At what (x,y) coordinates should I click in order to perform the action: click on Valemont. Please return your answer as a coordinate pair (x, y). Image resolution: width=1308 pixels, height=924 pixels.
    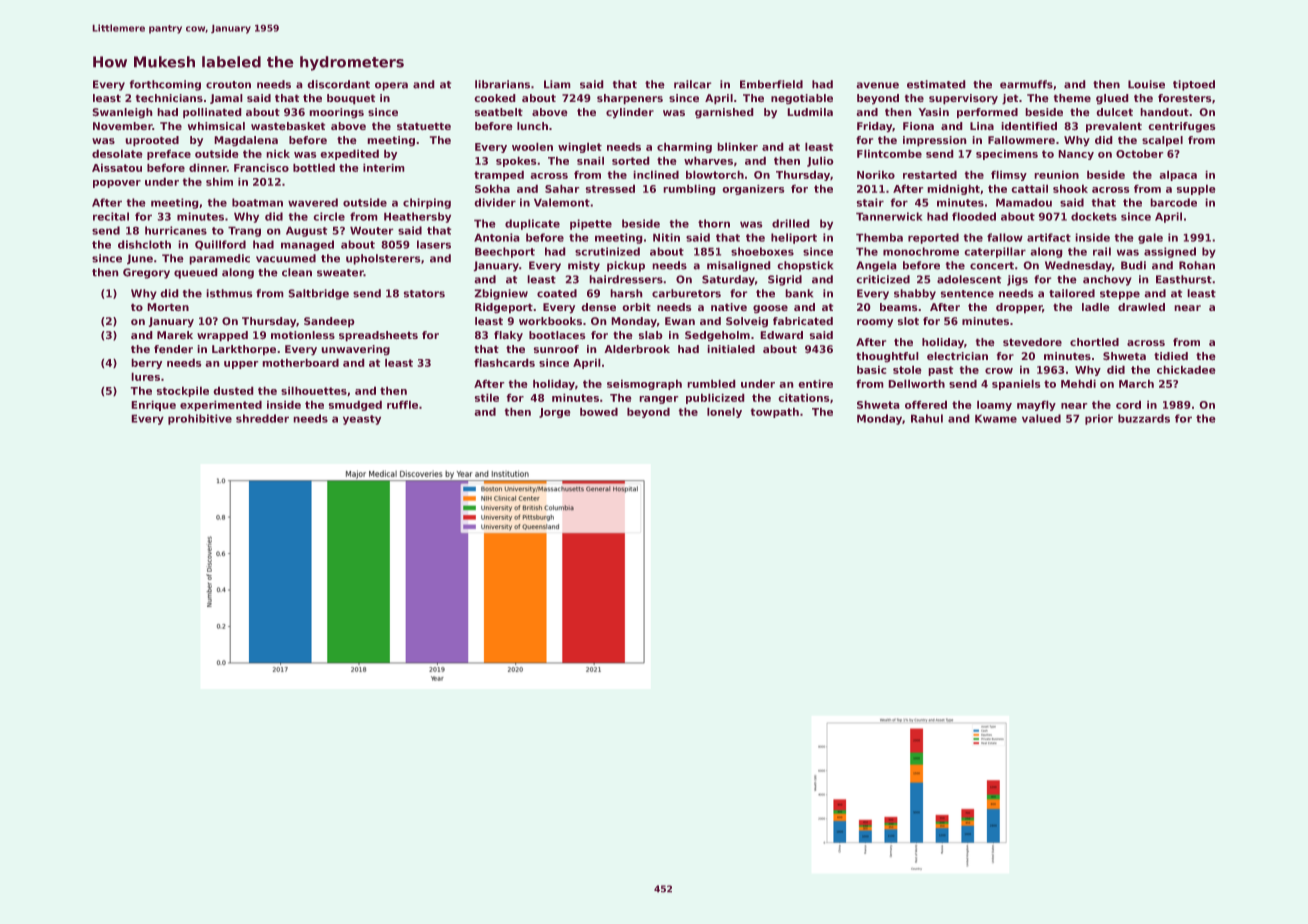
    Looking at the image, I should click on (562, 202).
